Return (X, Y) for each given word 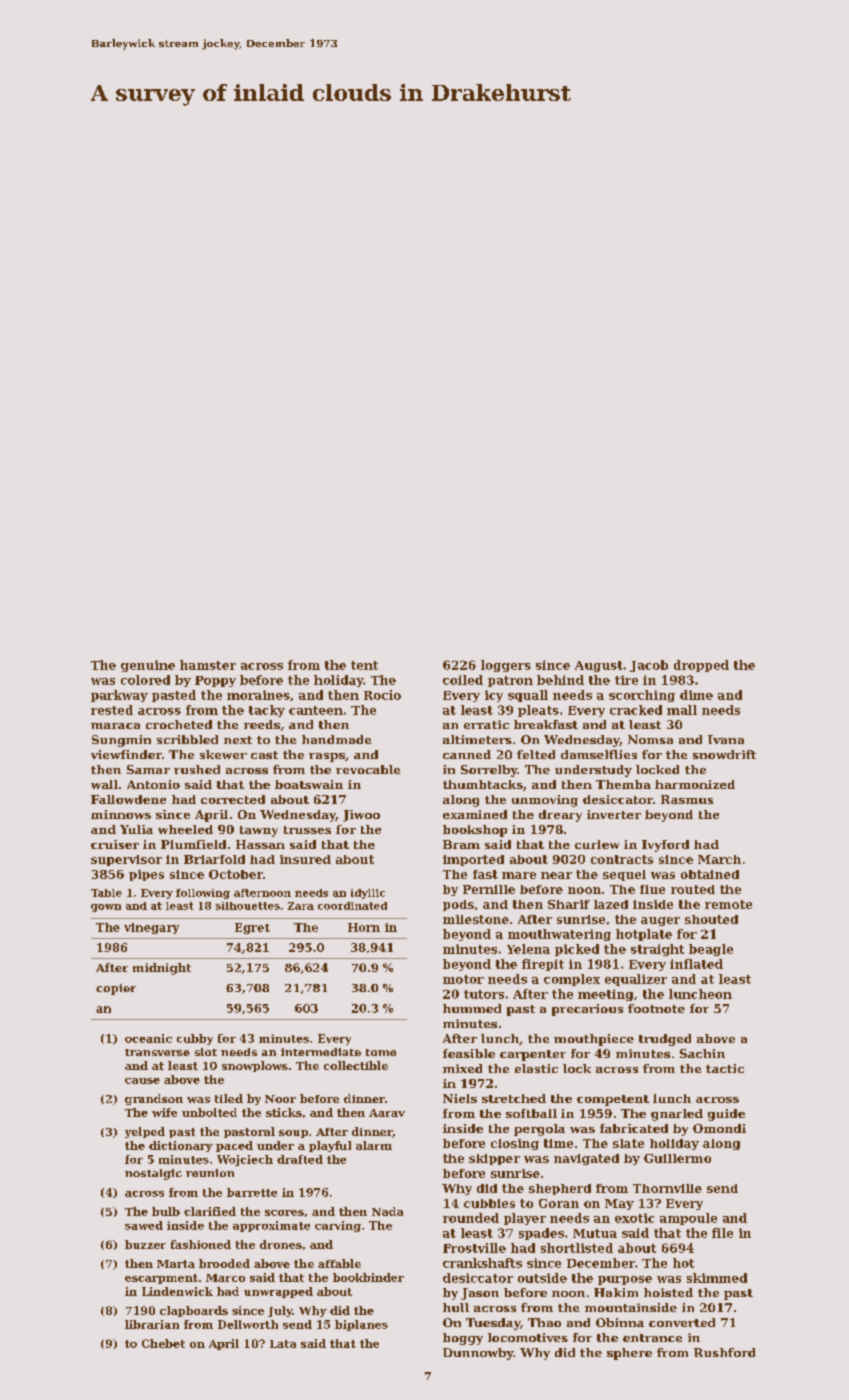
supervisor (126, 860)
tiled (229, 1098)
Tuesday (493, 1324)
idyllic (368, 894)
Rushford (724, 1352)
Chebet (163, 1343)
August (599, 666)
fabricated (634, 1128)
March (719, 859)
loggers (506, 666)
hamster (208, 665)
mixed (462, 1068)
